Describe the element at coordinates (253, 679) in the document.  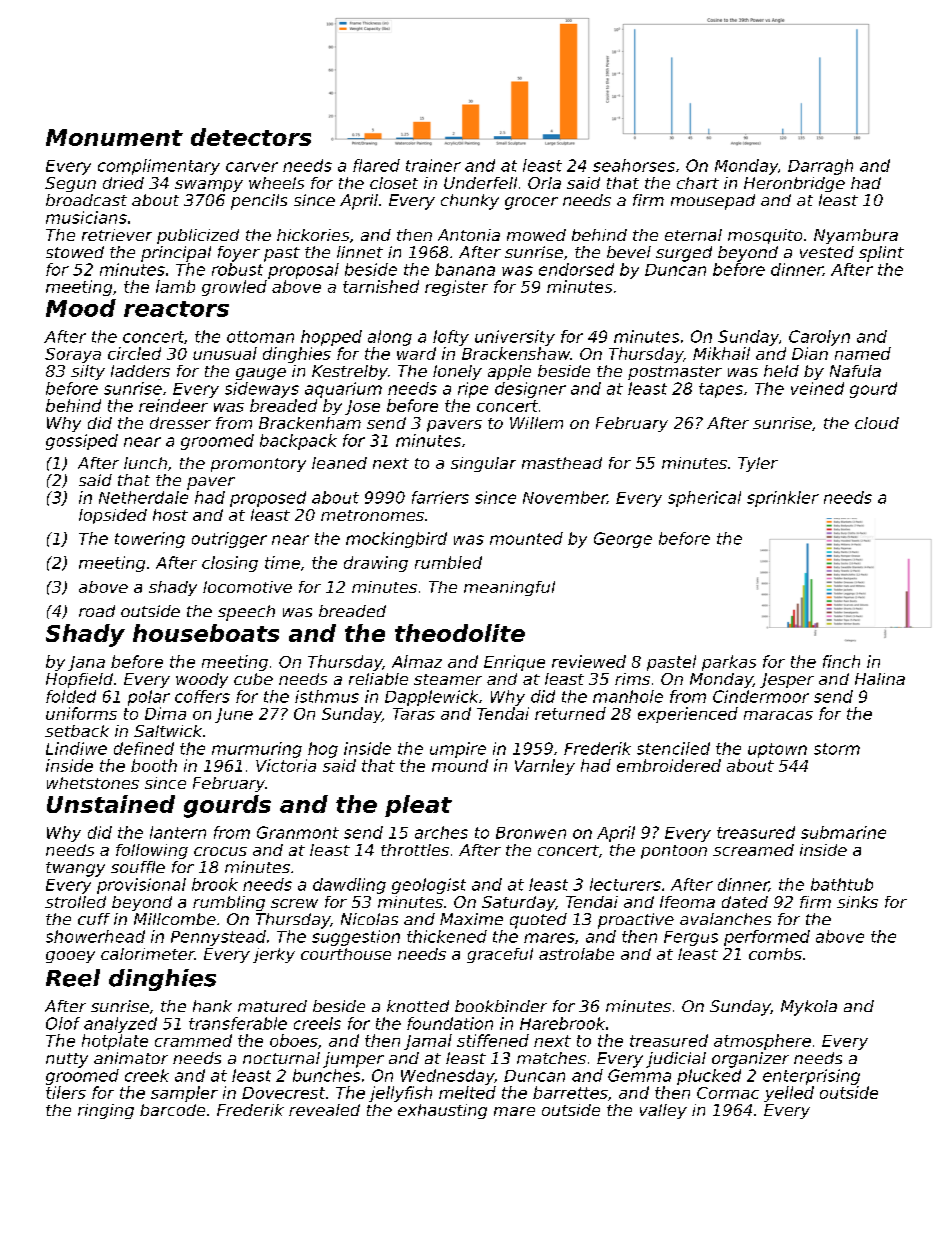
I see `cube` at that location.
